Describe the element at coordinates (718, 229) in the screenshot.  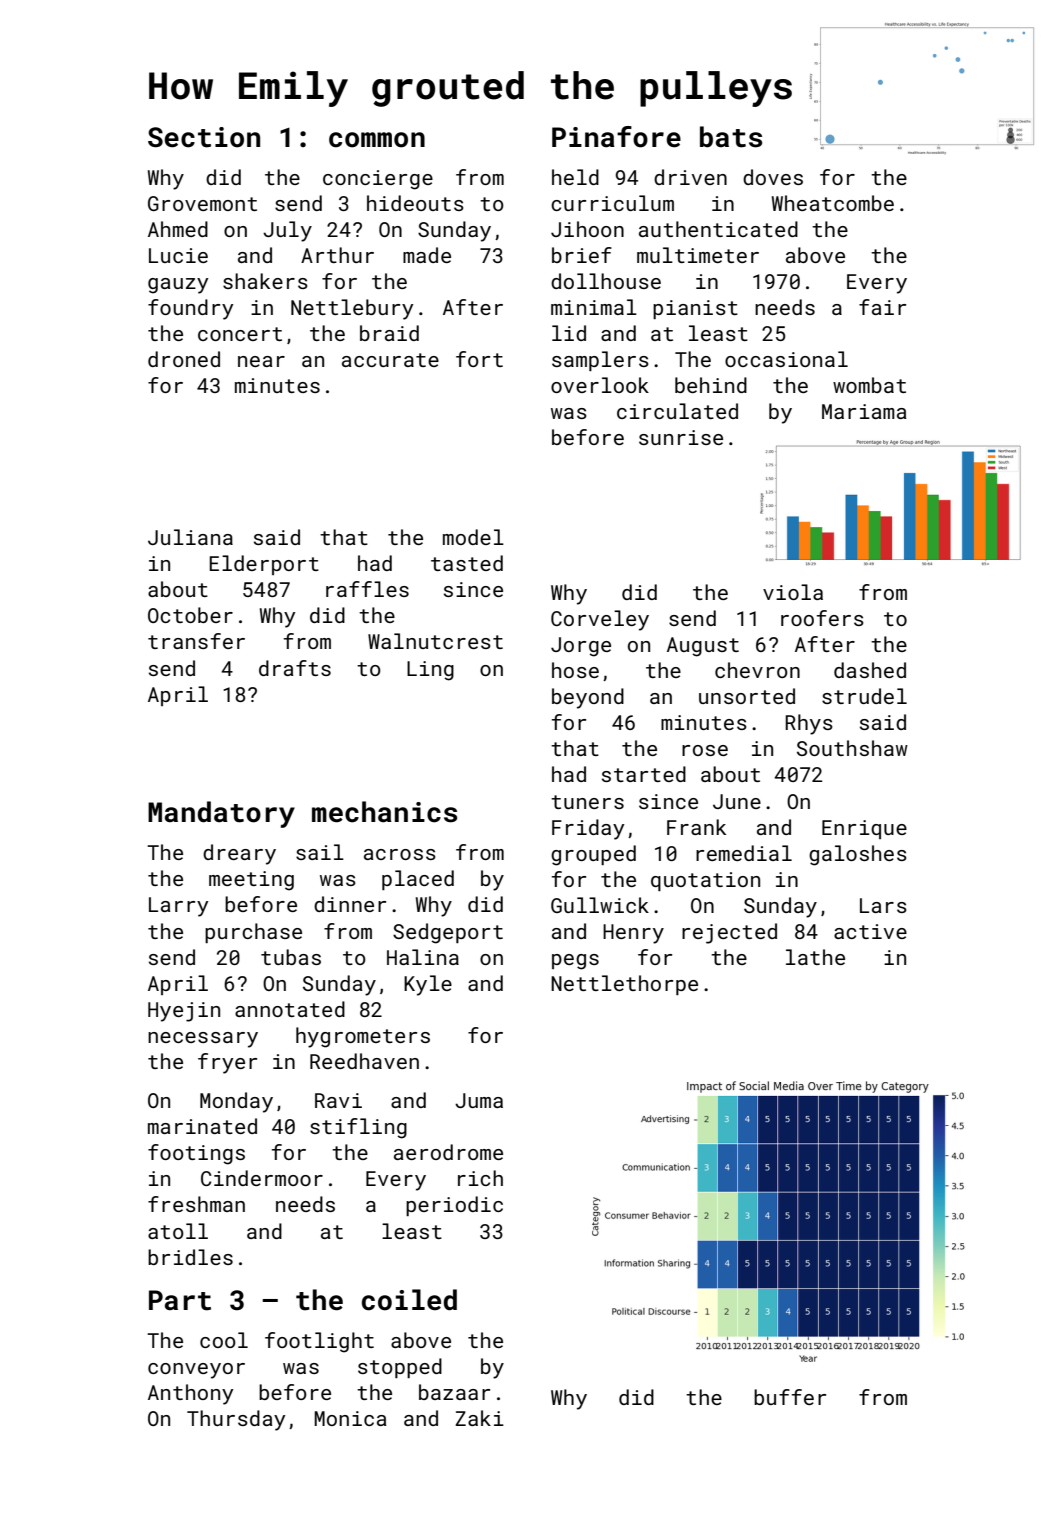
I see `authenticated` at that location.
